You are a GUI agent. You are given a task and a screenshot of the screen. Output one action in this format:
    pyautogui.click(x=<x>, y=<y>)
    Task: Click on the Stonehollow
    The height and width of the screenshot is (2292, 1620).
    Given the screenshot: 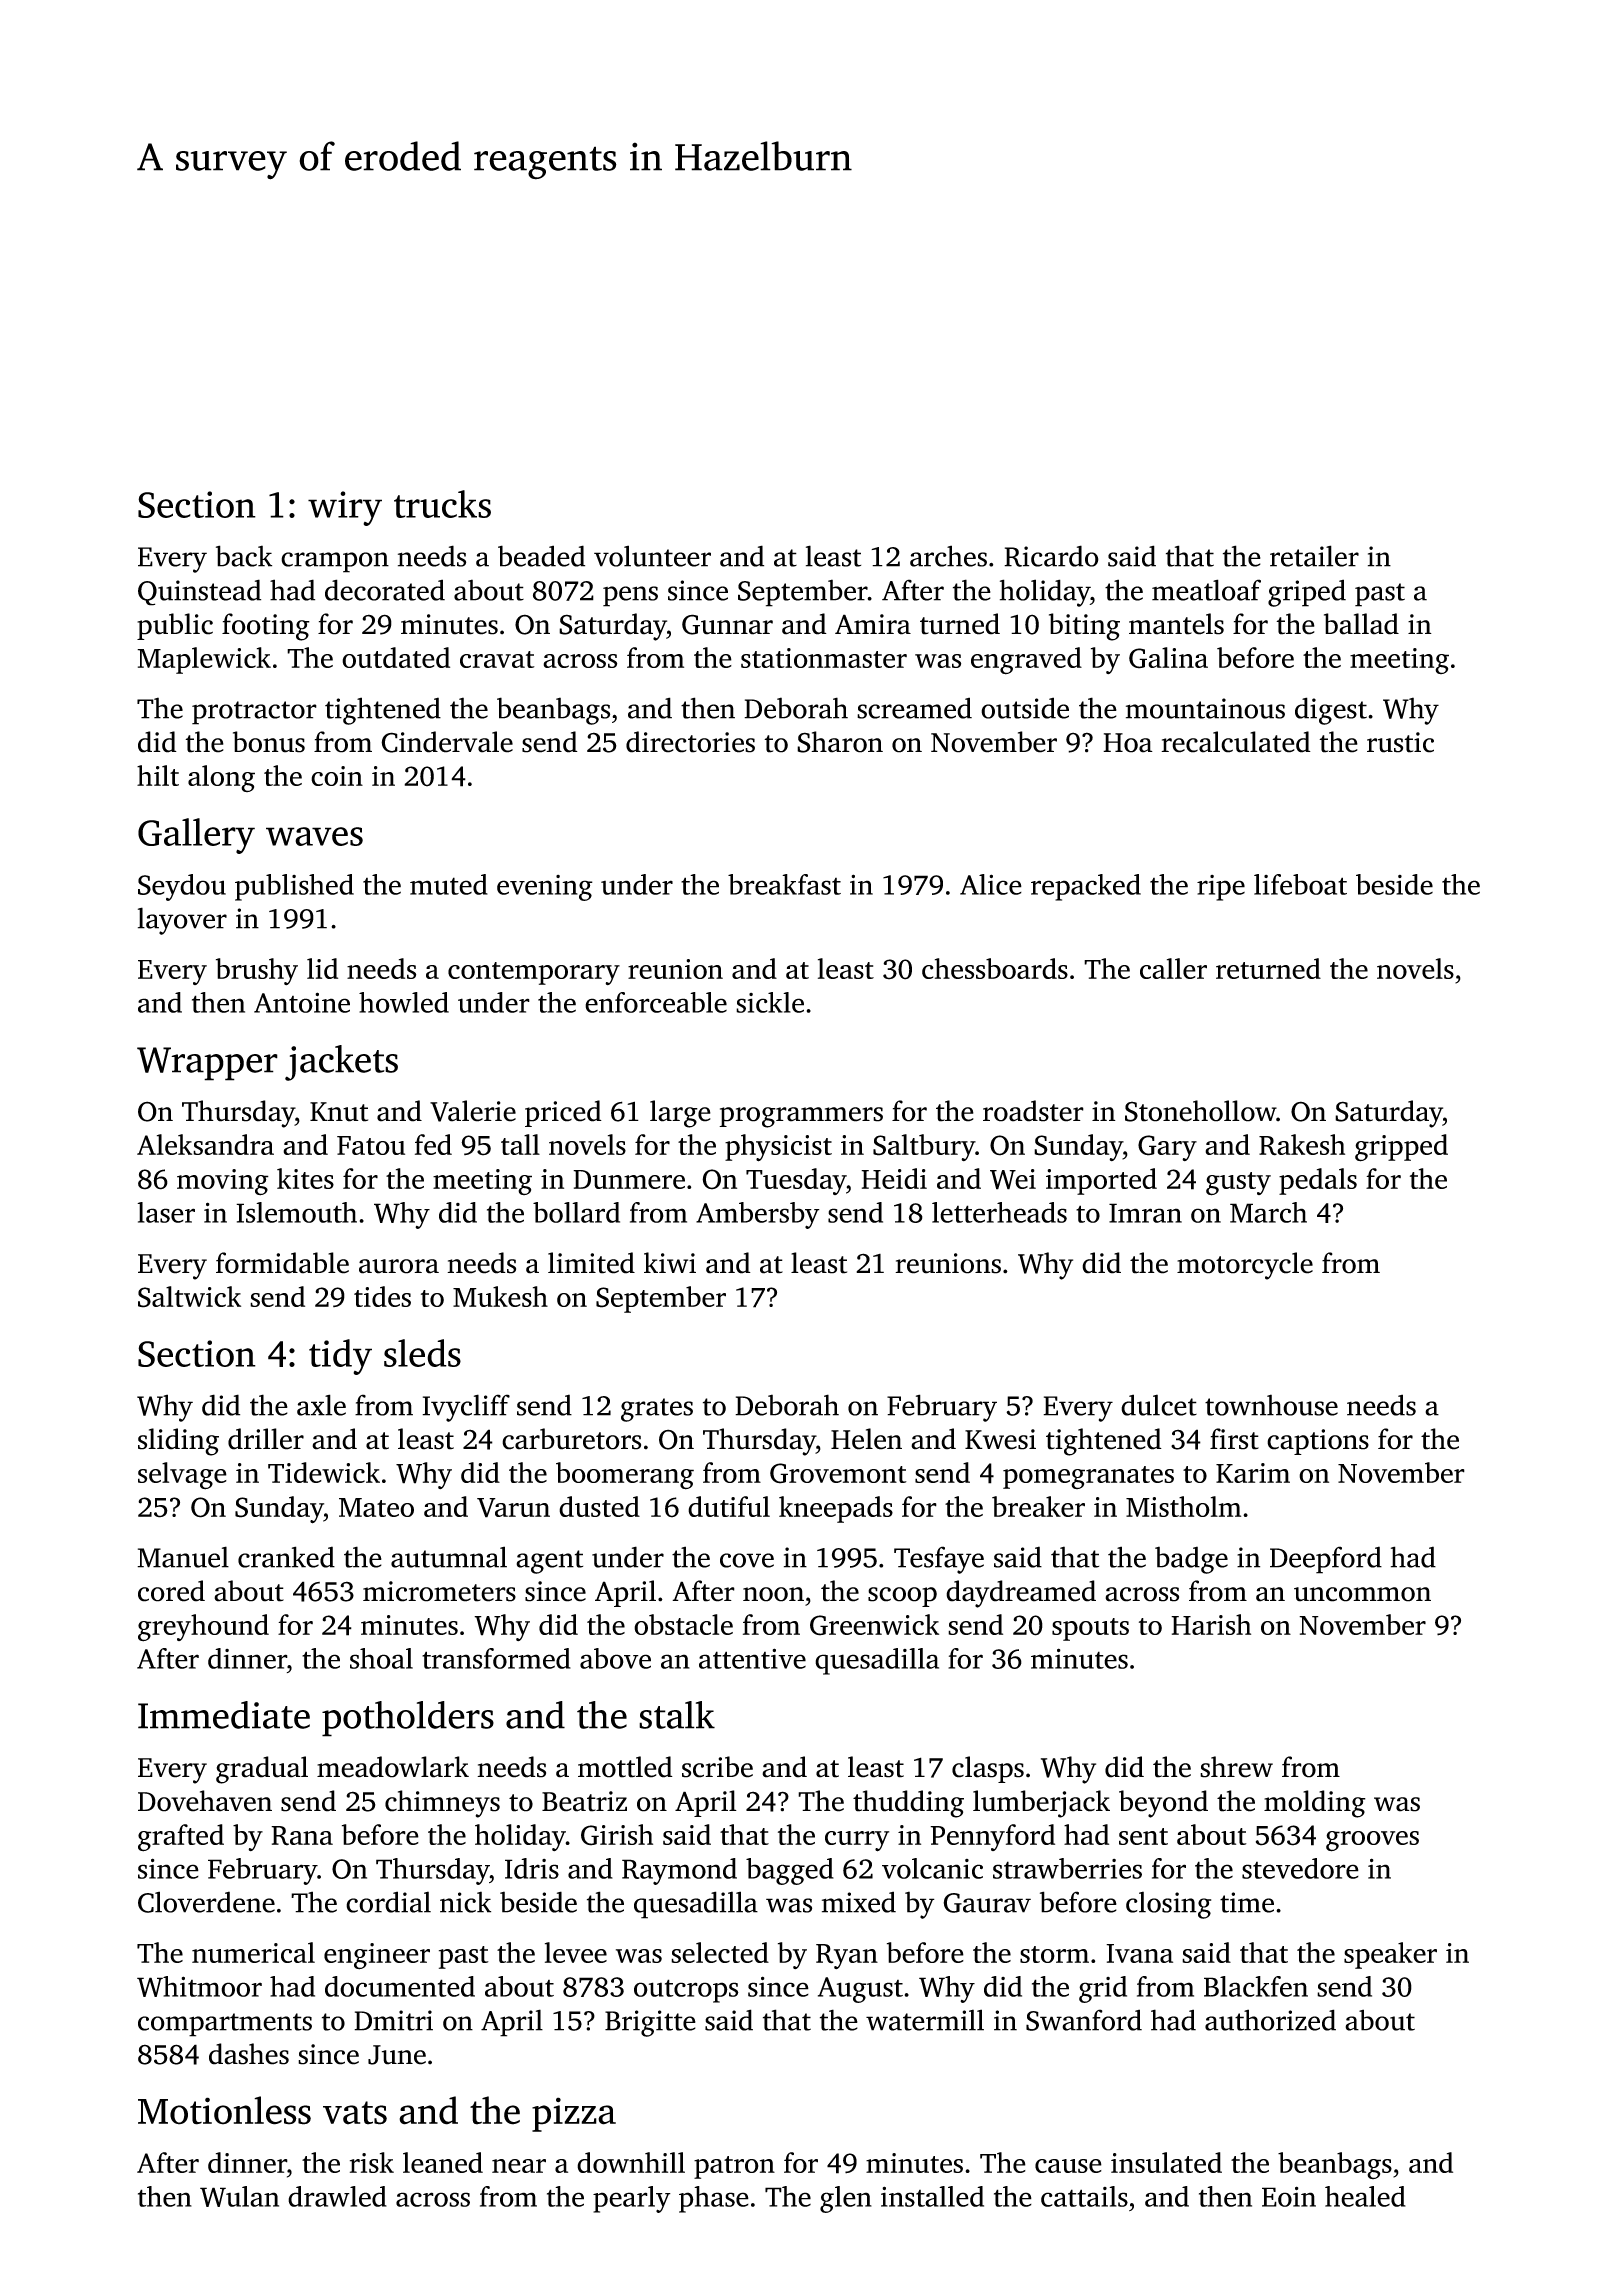 What is the action you would take?
    pyautogui.click(x=1200, y=1111)
